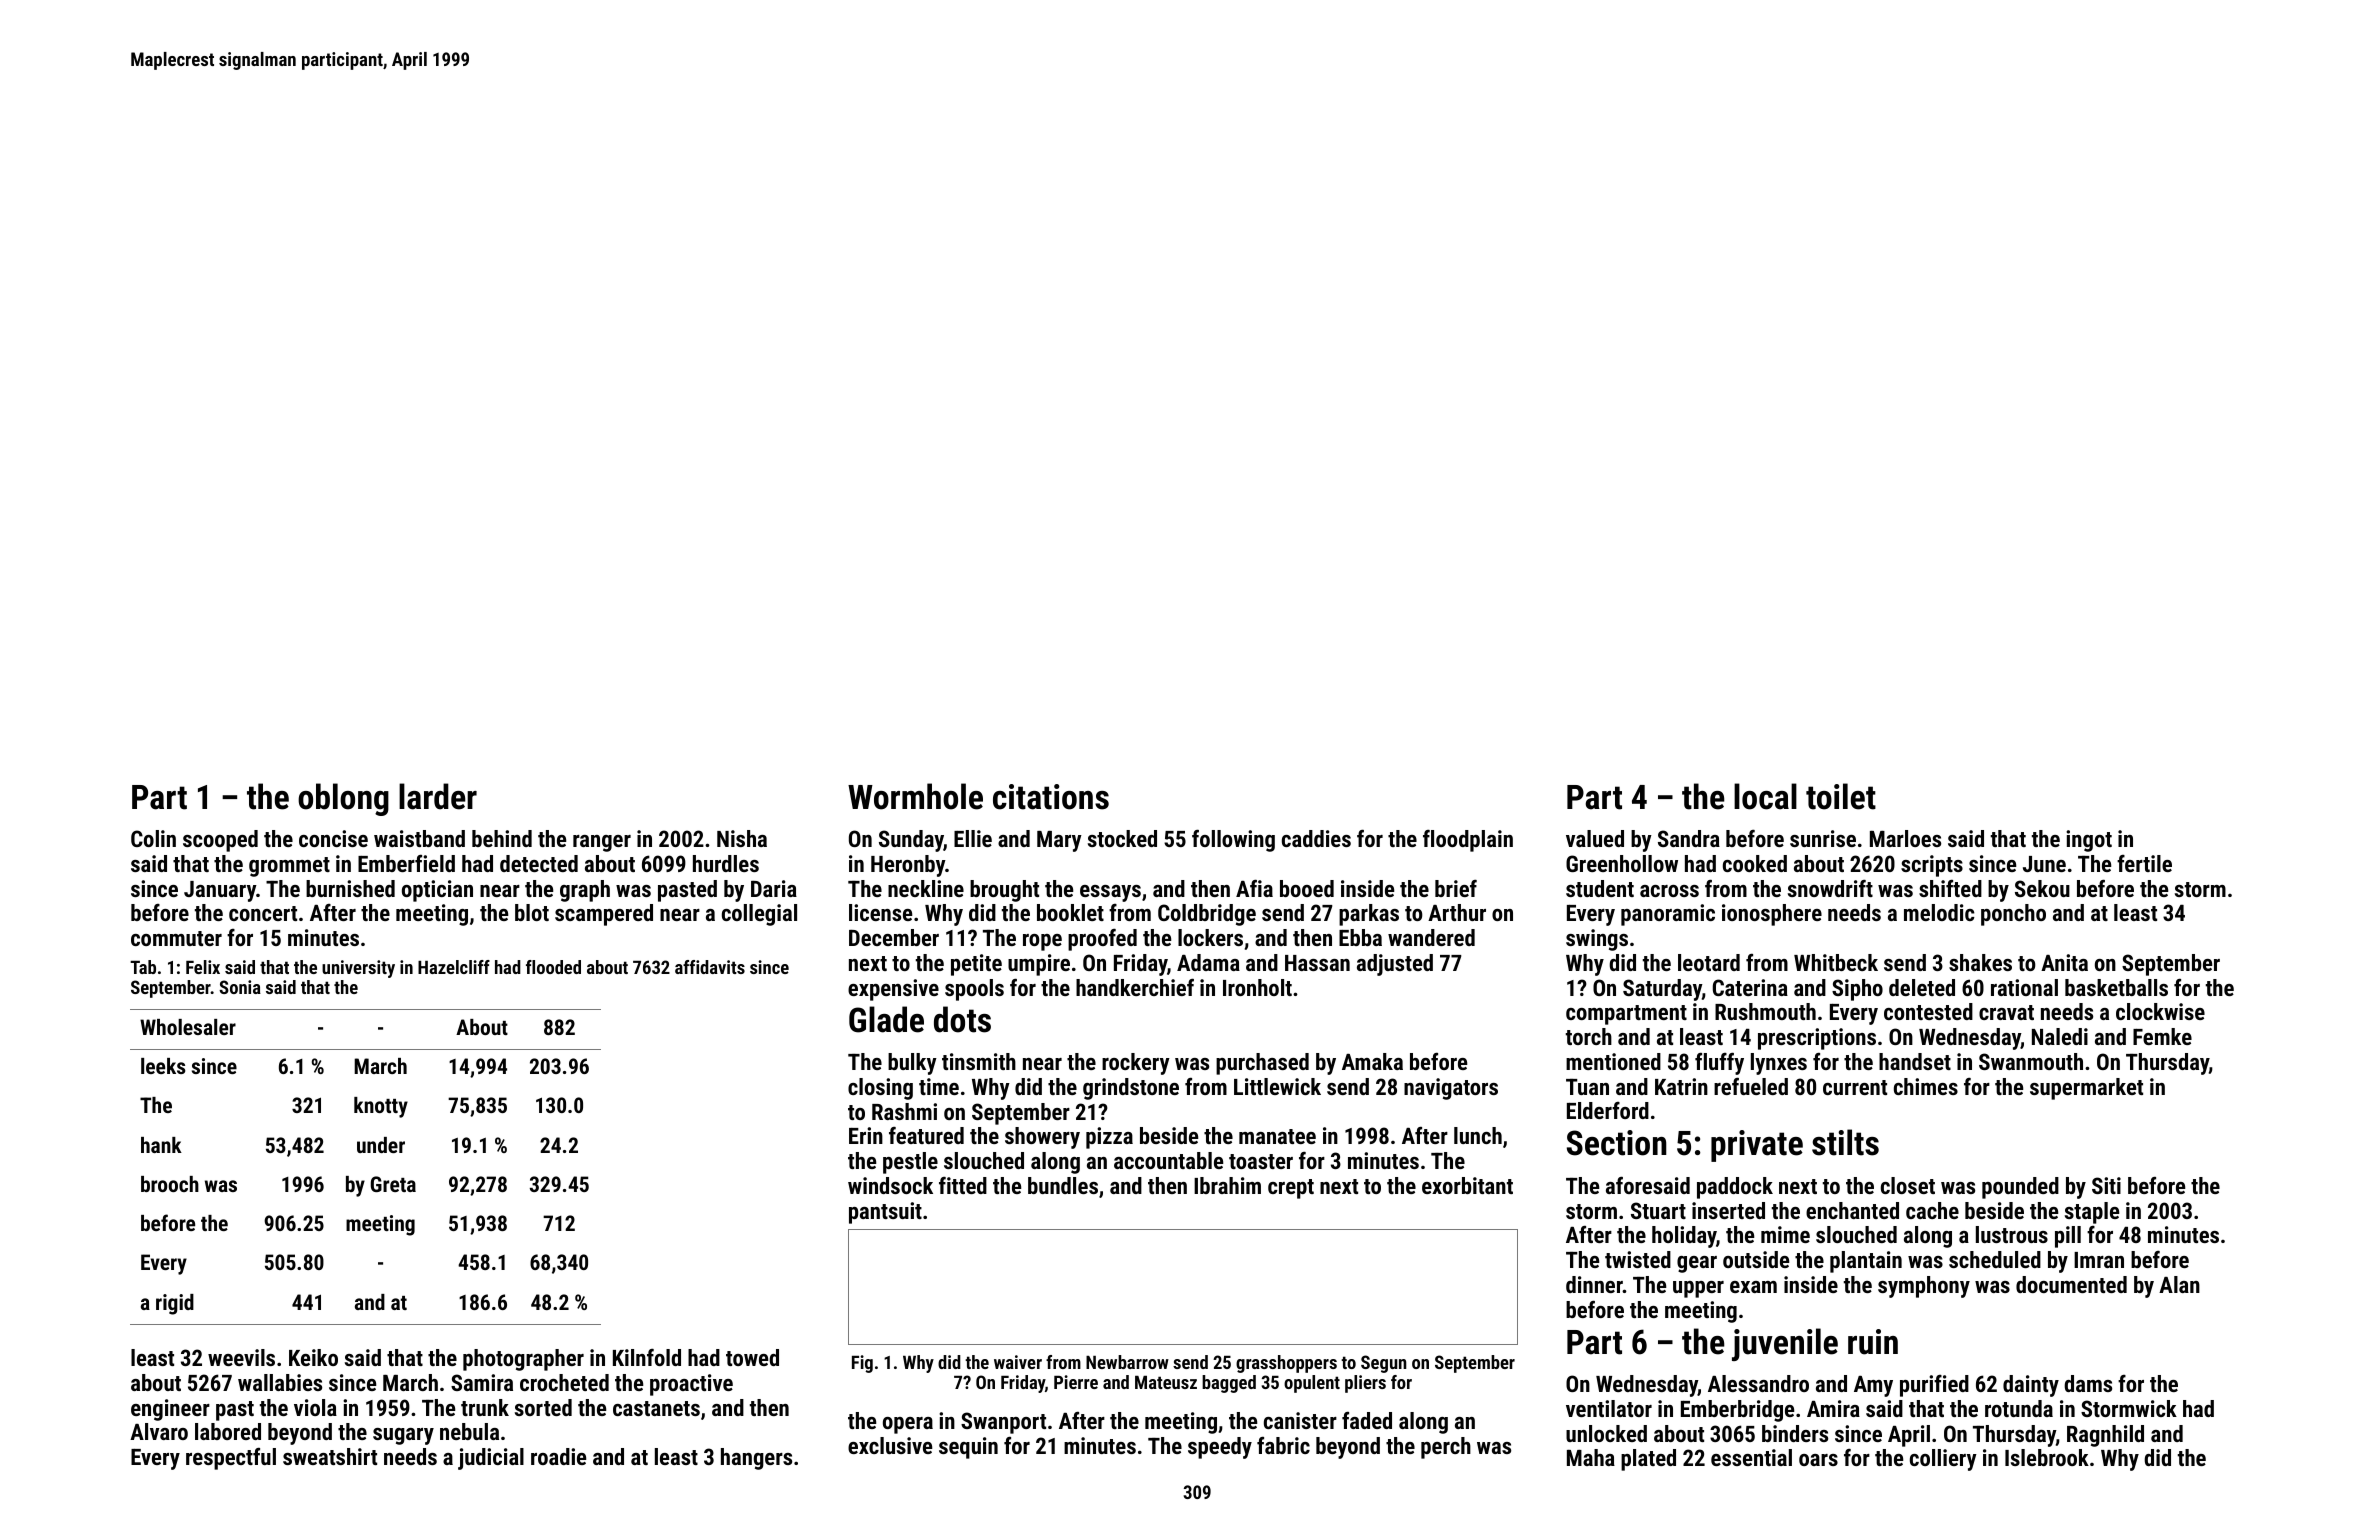  I want to click on toilet, so click(1841, 796).
